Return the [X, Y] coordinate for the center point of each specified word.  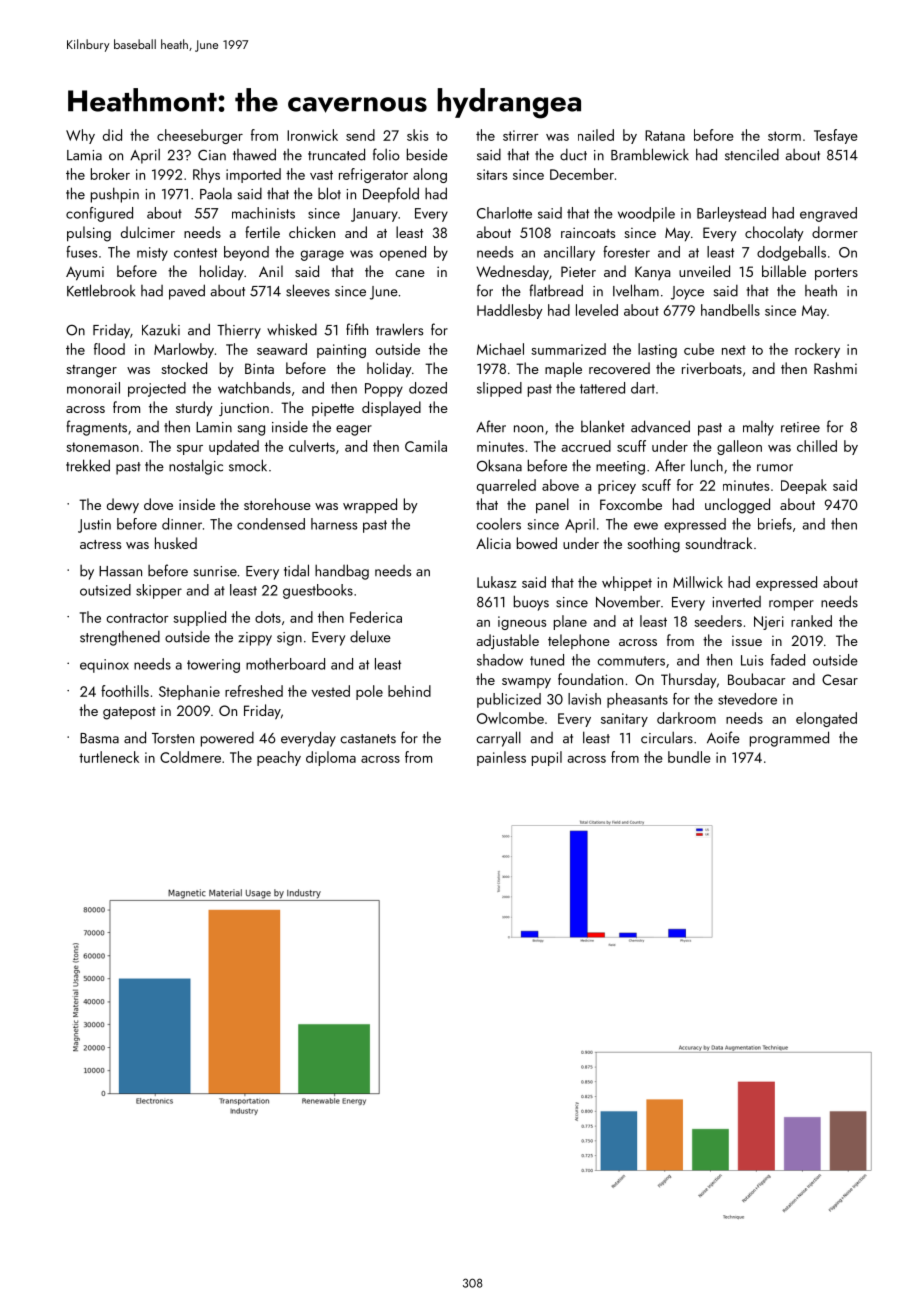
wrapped [370, 506]
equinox [104, 666]
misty [152, 254]
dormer [835, 232]
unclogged [737, 506]
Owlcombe [510, 718]
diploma [331, 758]
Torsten [173, 738]
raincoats [588, 232]
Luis [752, 660]
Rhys [206, 175]
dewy [123, 505]
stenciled [752, 154]
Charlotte [504, 213]
